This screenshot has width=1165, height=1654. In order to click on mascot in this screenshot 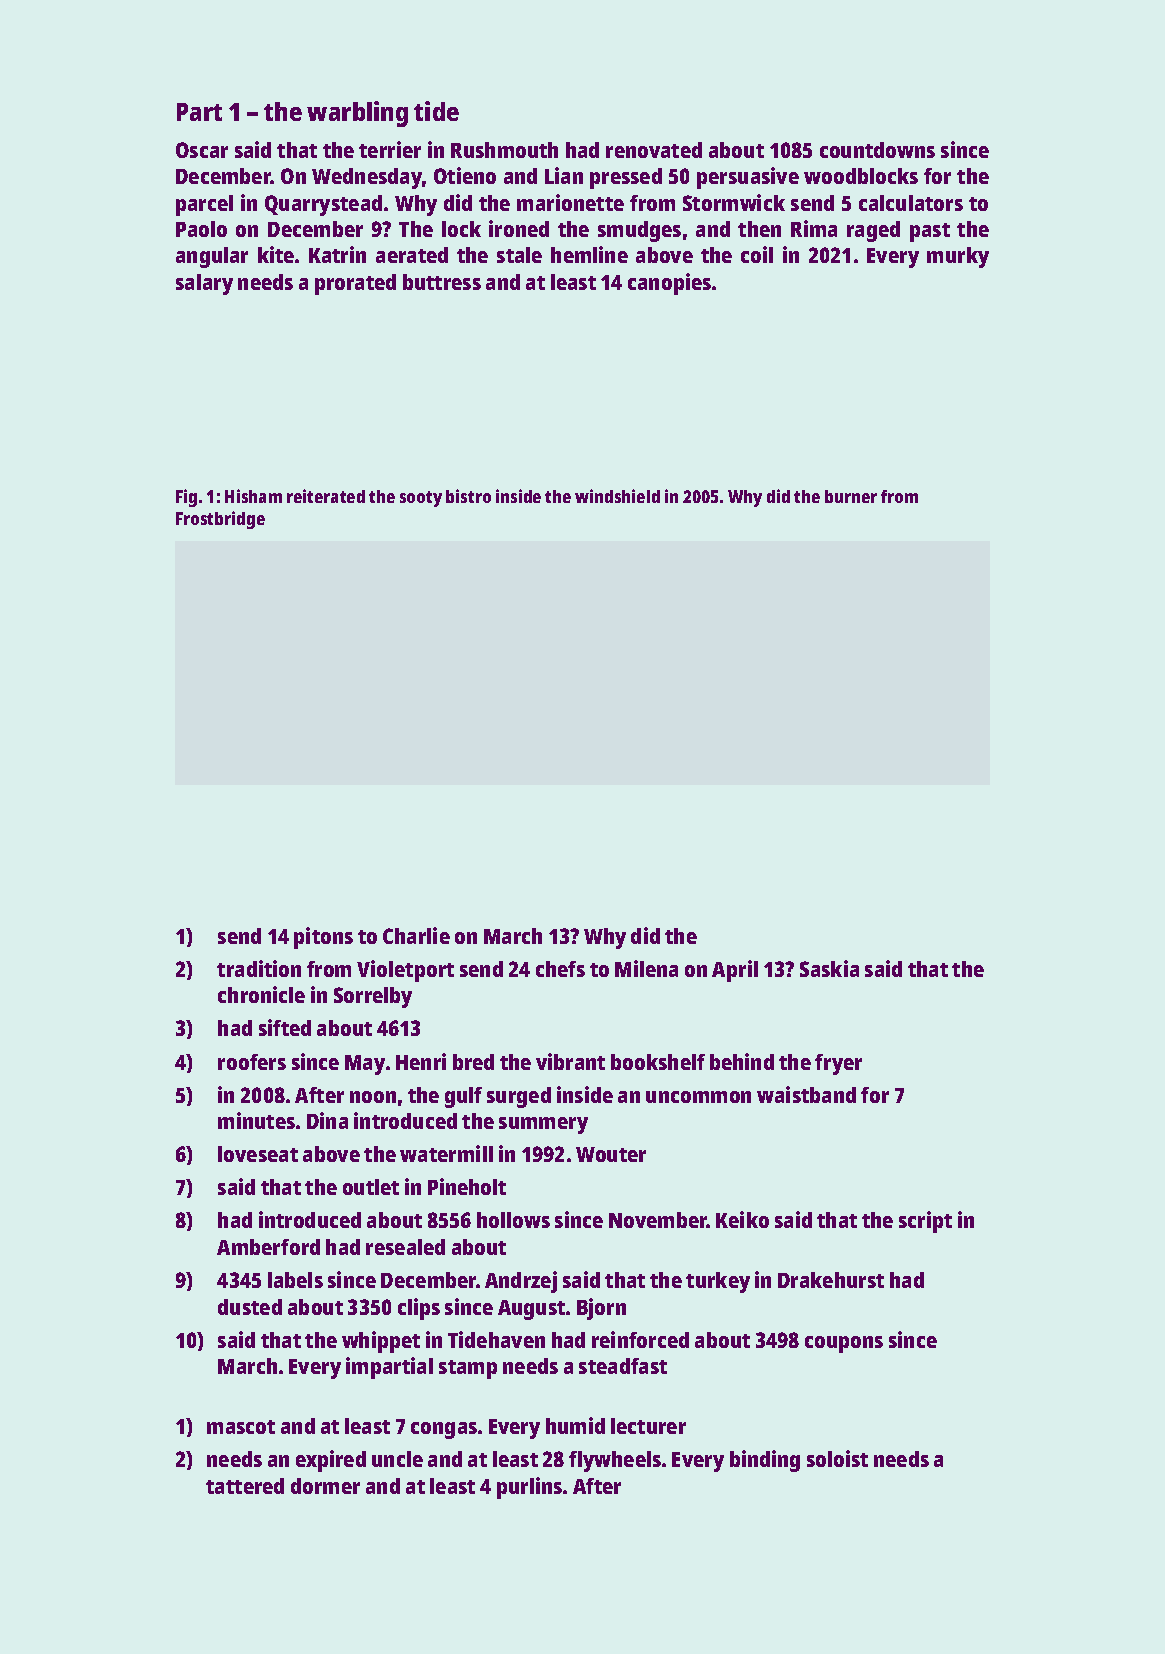, I will do `click(241, 1427)`.
